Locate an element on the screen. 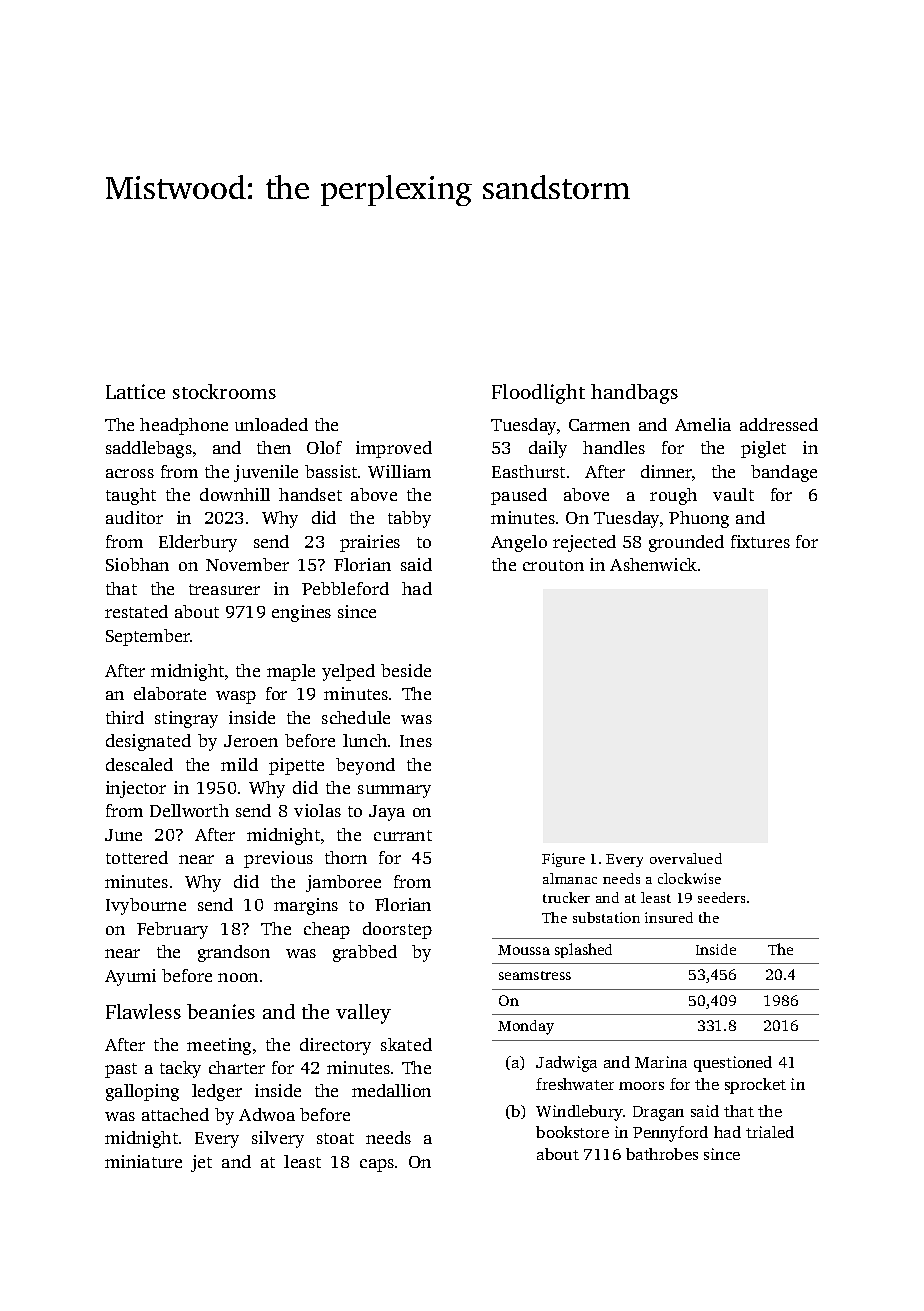 This screenshot has width=924, height=1311. overvalued is located at coordinates (686, 858).
